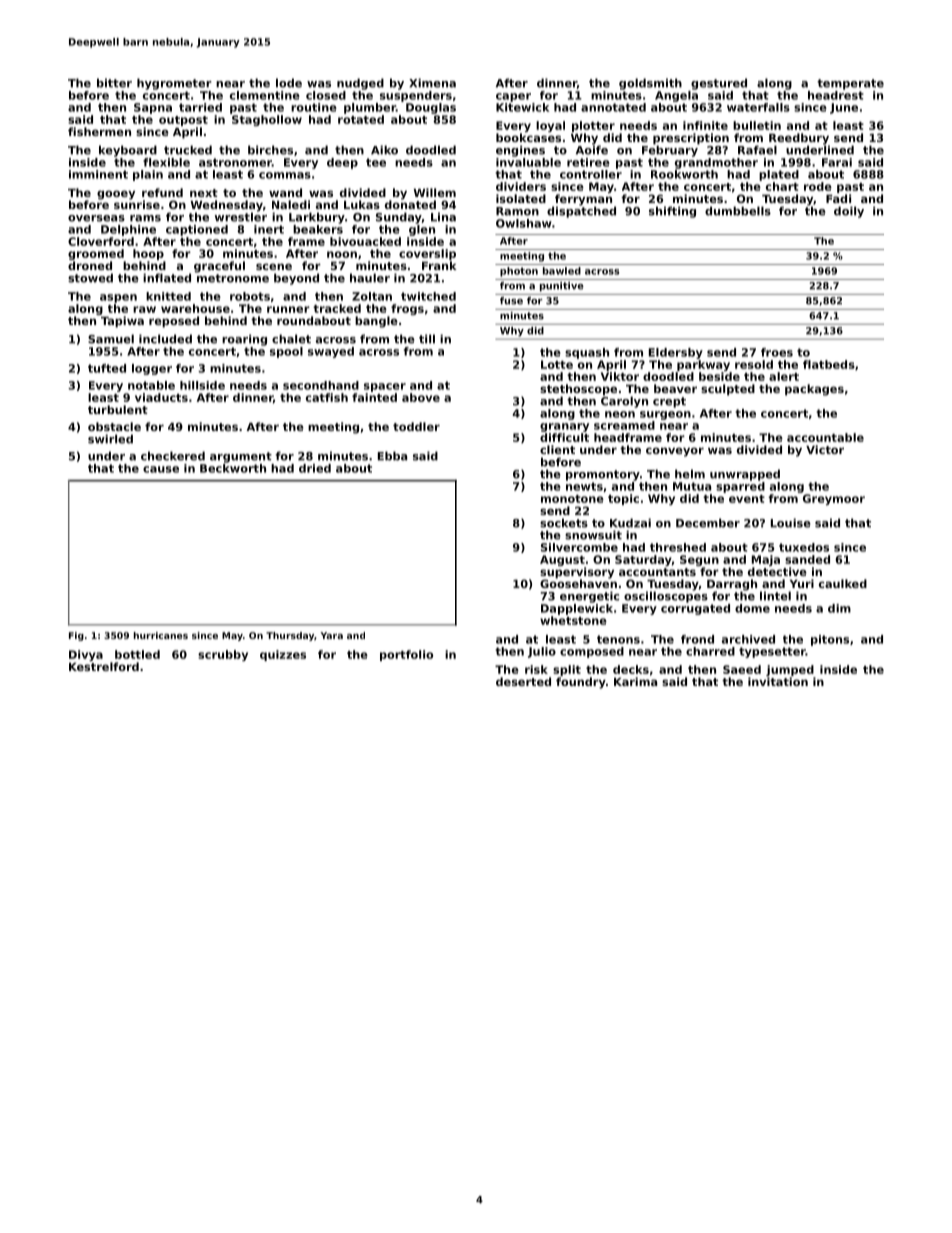  What do you see at coordinates (839, 608) in the page?
I see `dim` at bounding box center [839, 608].
